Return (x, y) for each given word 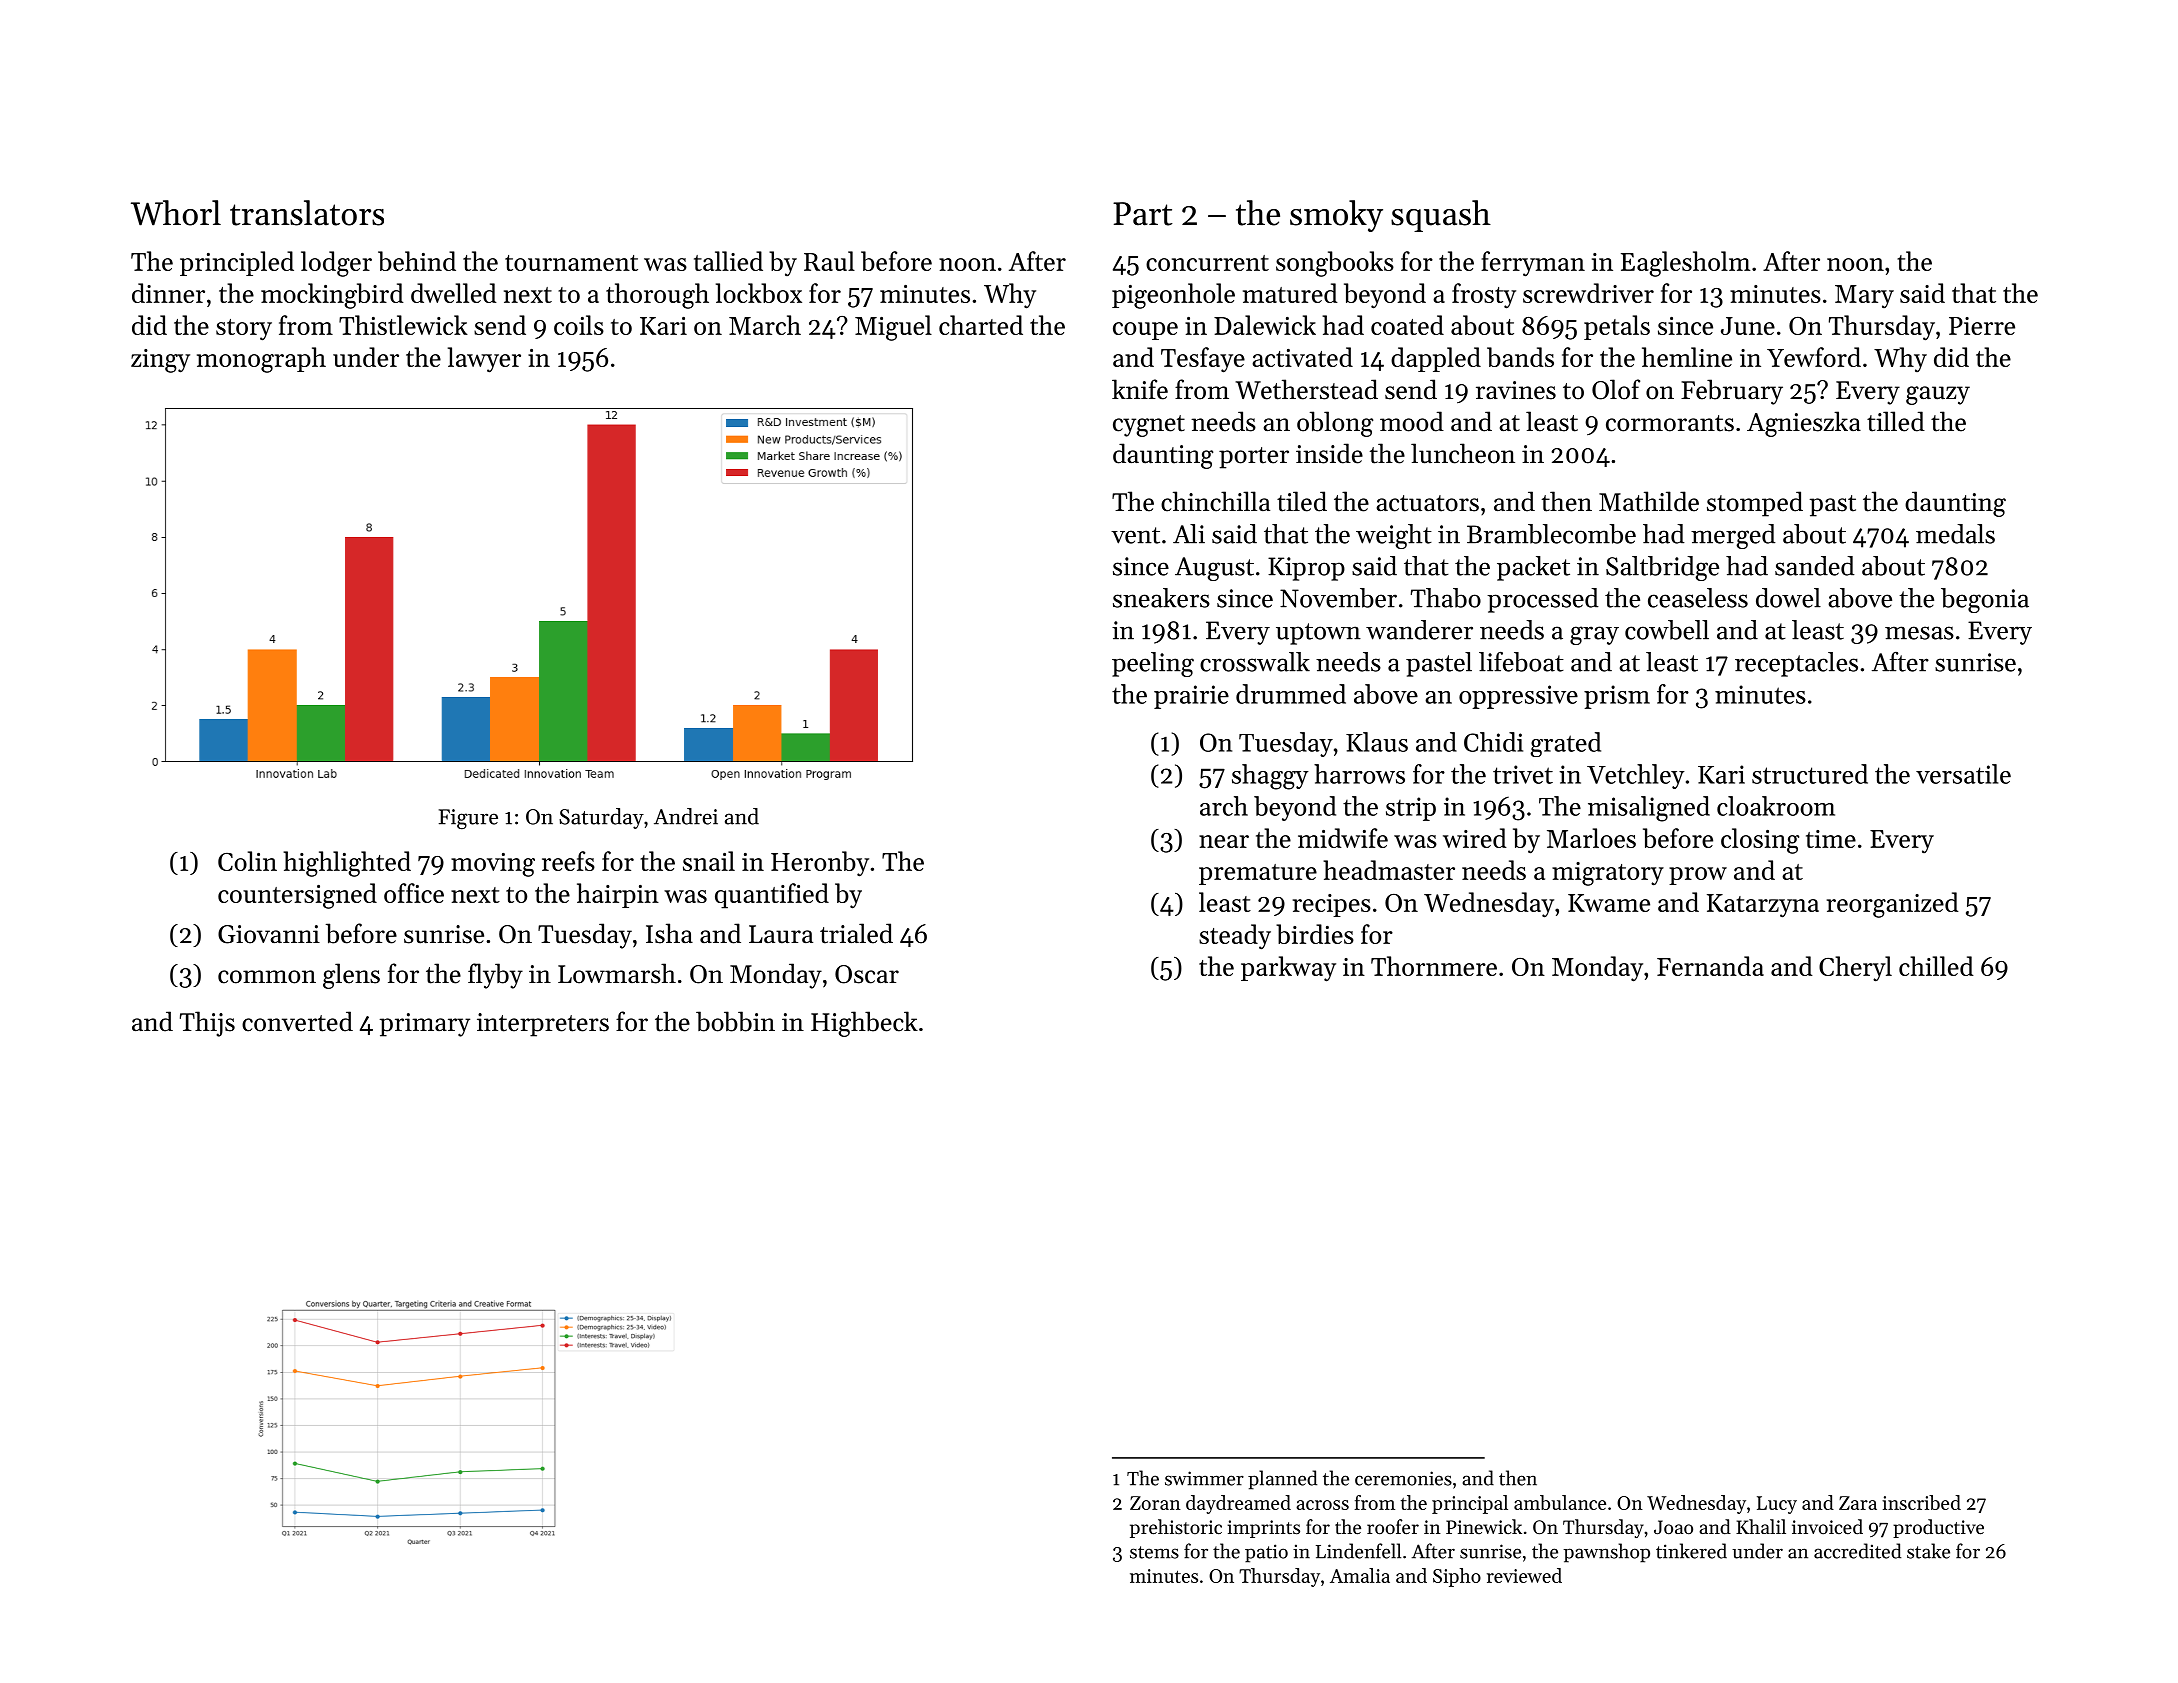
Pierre (1982, 326)
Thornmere (1434, 966)
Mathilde (1649, 501)
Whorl (176, 213)
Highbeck (864, 1024)
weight (1394, 536)
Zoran (1155, 1503)
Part (1143, 214)
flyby (495, 976)
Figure (468, 819)
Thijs (207, 1024)
